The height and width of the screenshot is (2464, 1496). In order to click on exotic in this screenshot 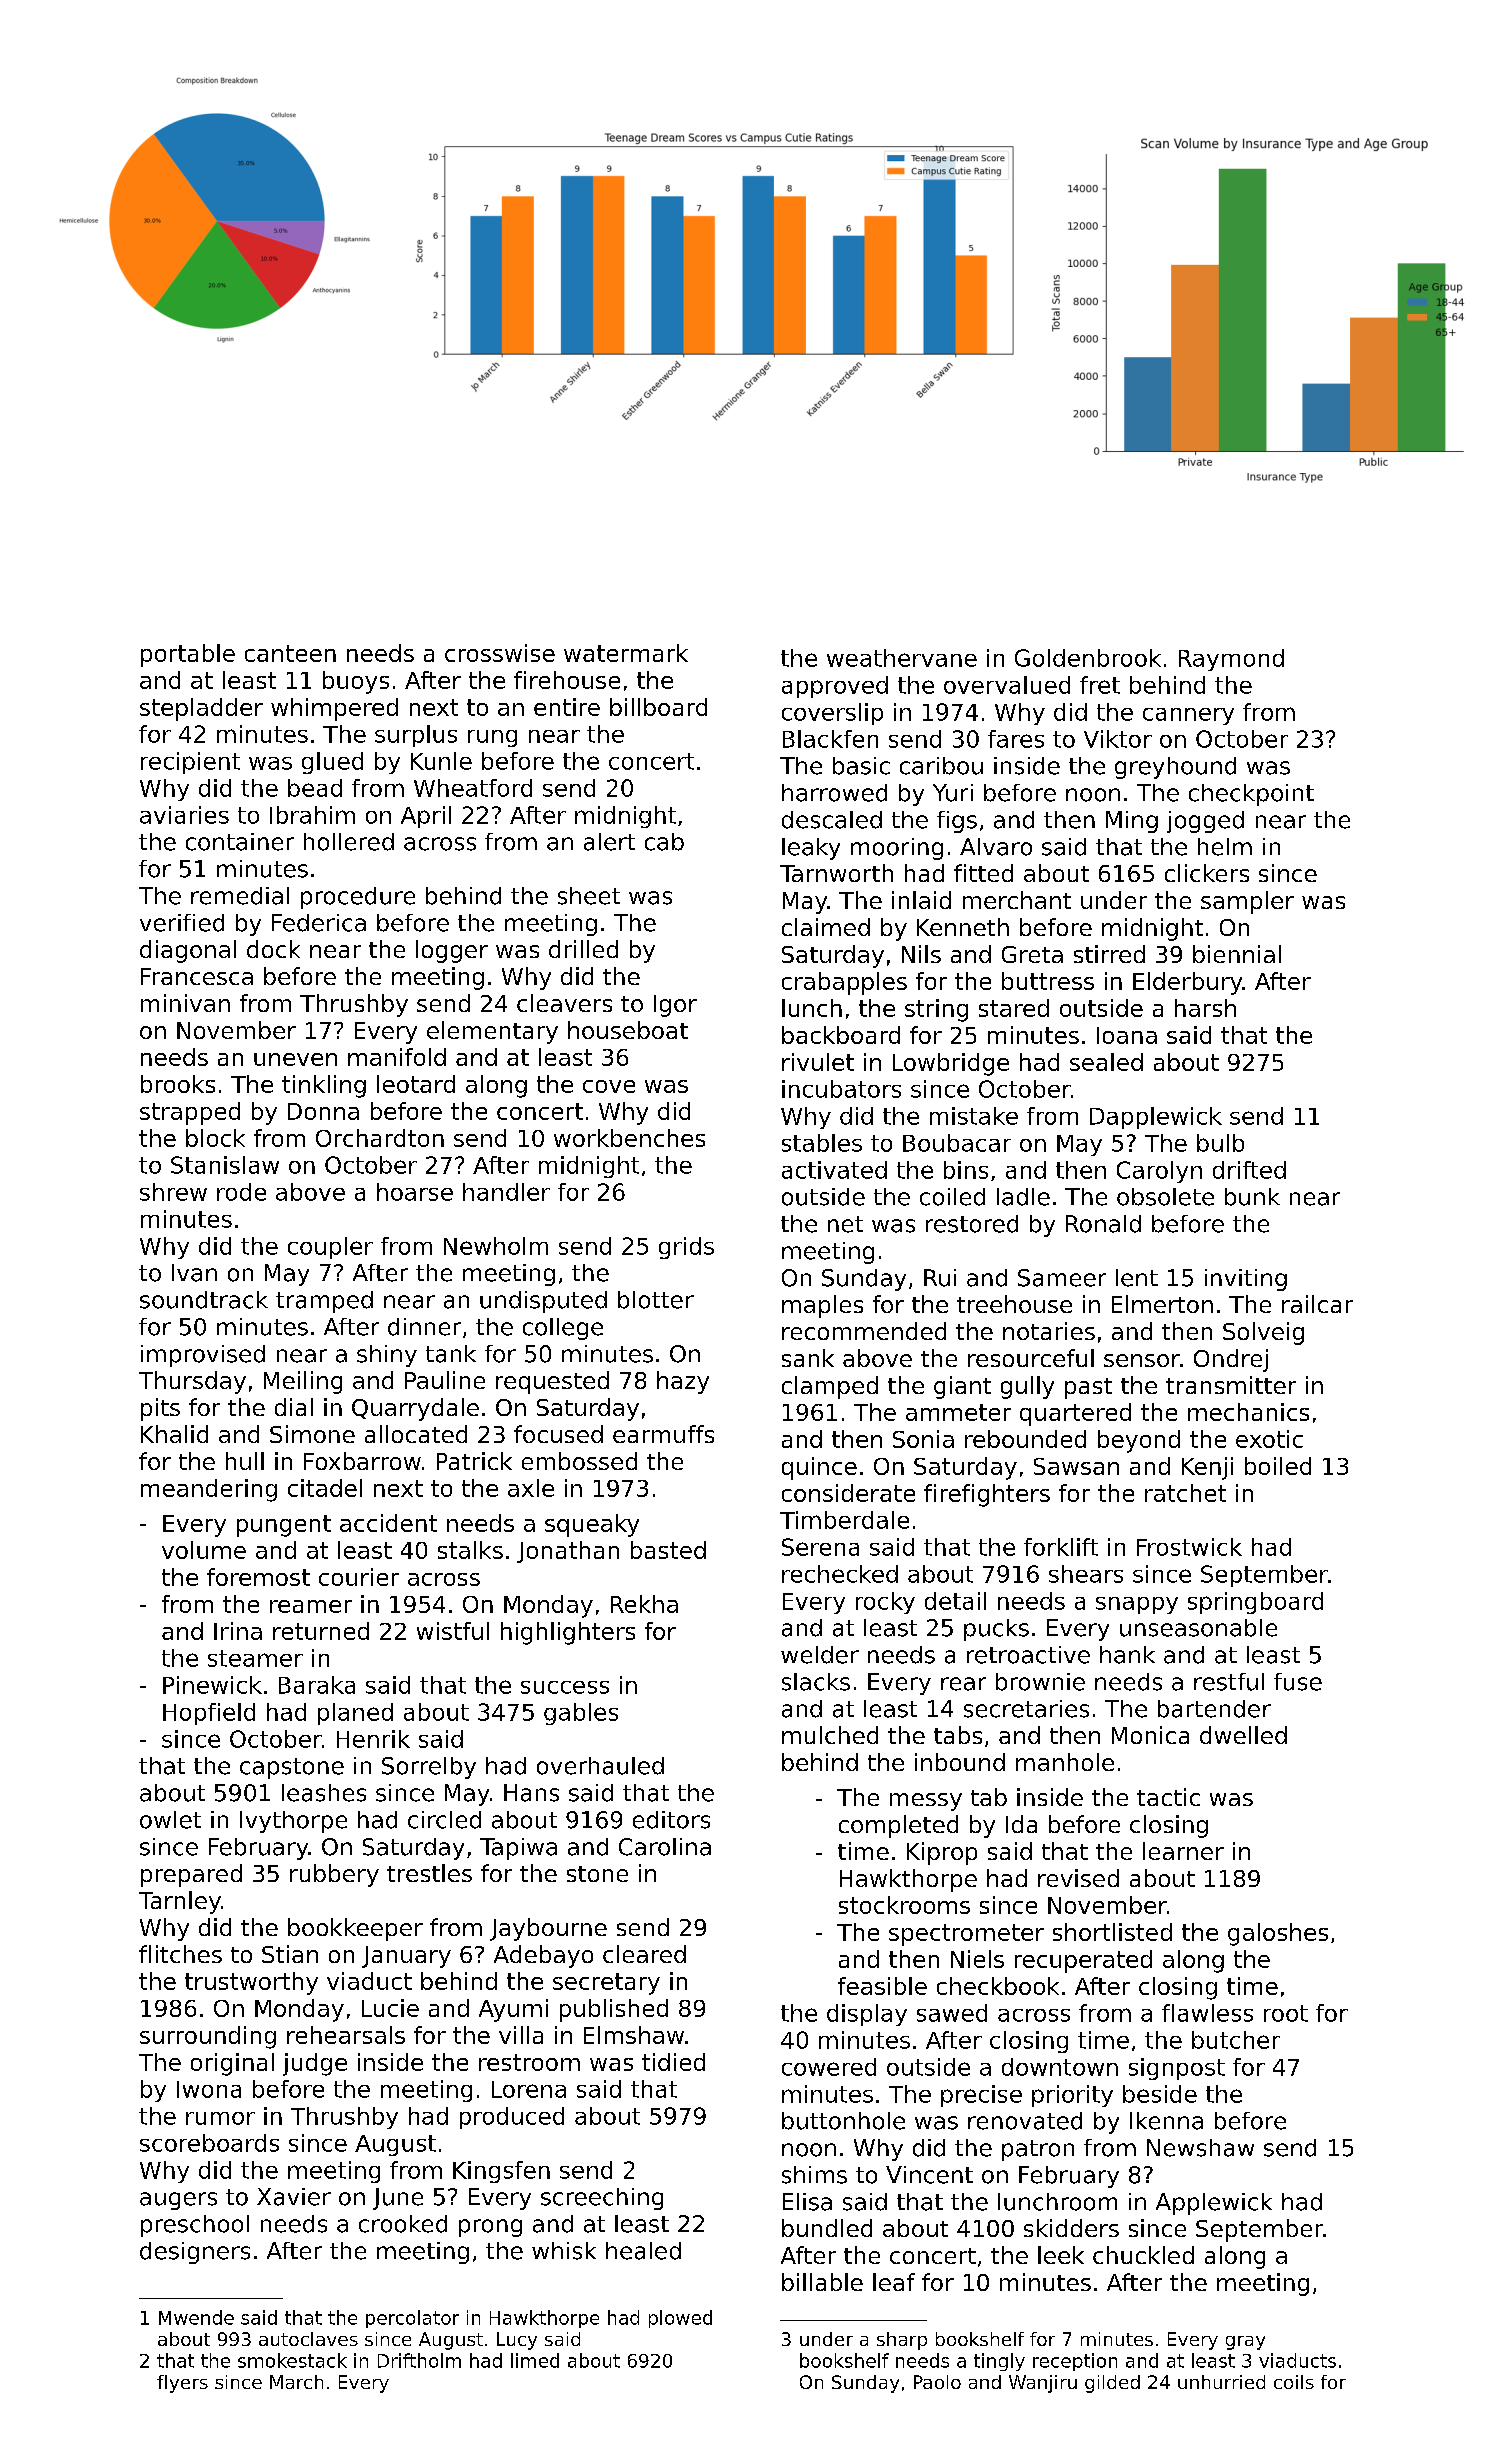, I will do `click(1269, 1439)`.
